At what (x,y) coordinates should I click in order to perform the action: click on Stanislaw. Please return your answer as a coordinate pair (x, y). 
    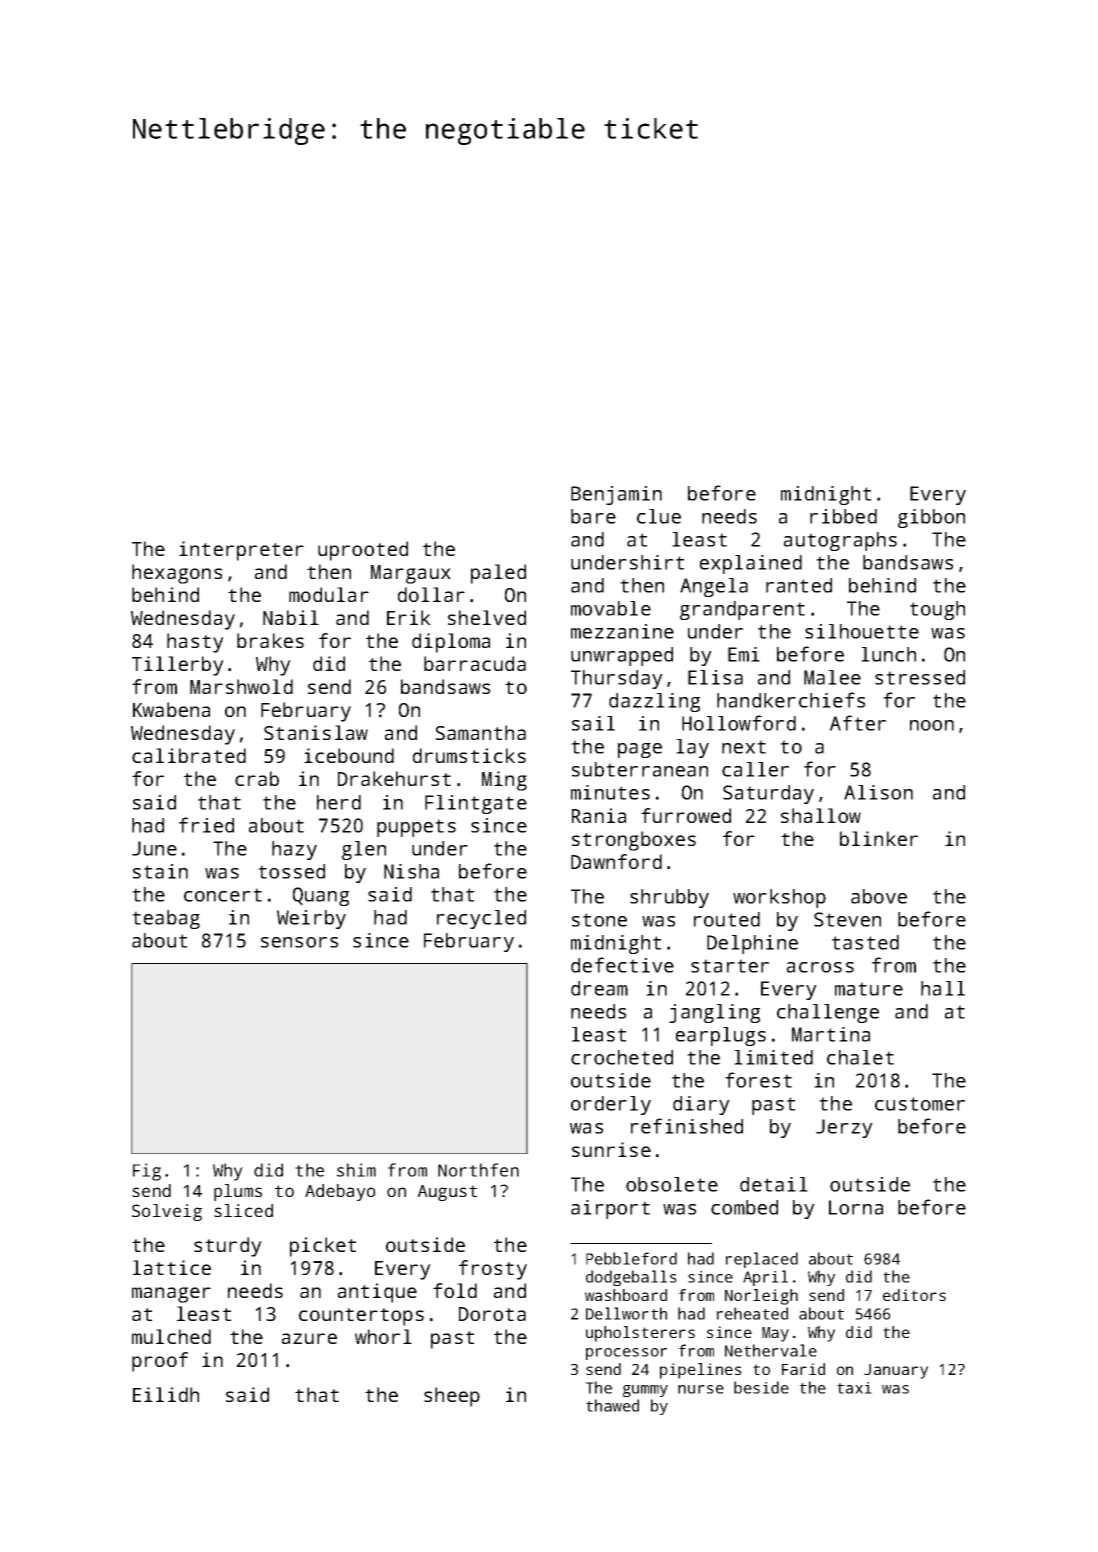
    Looking at the image, I should click on (316, 732).
